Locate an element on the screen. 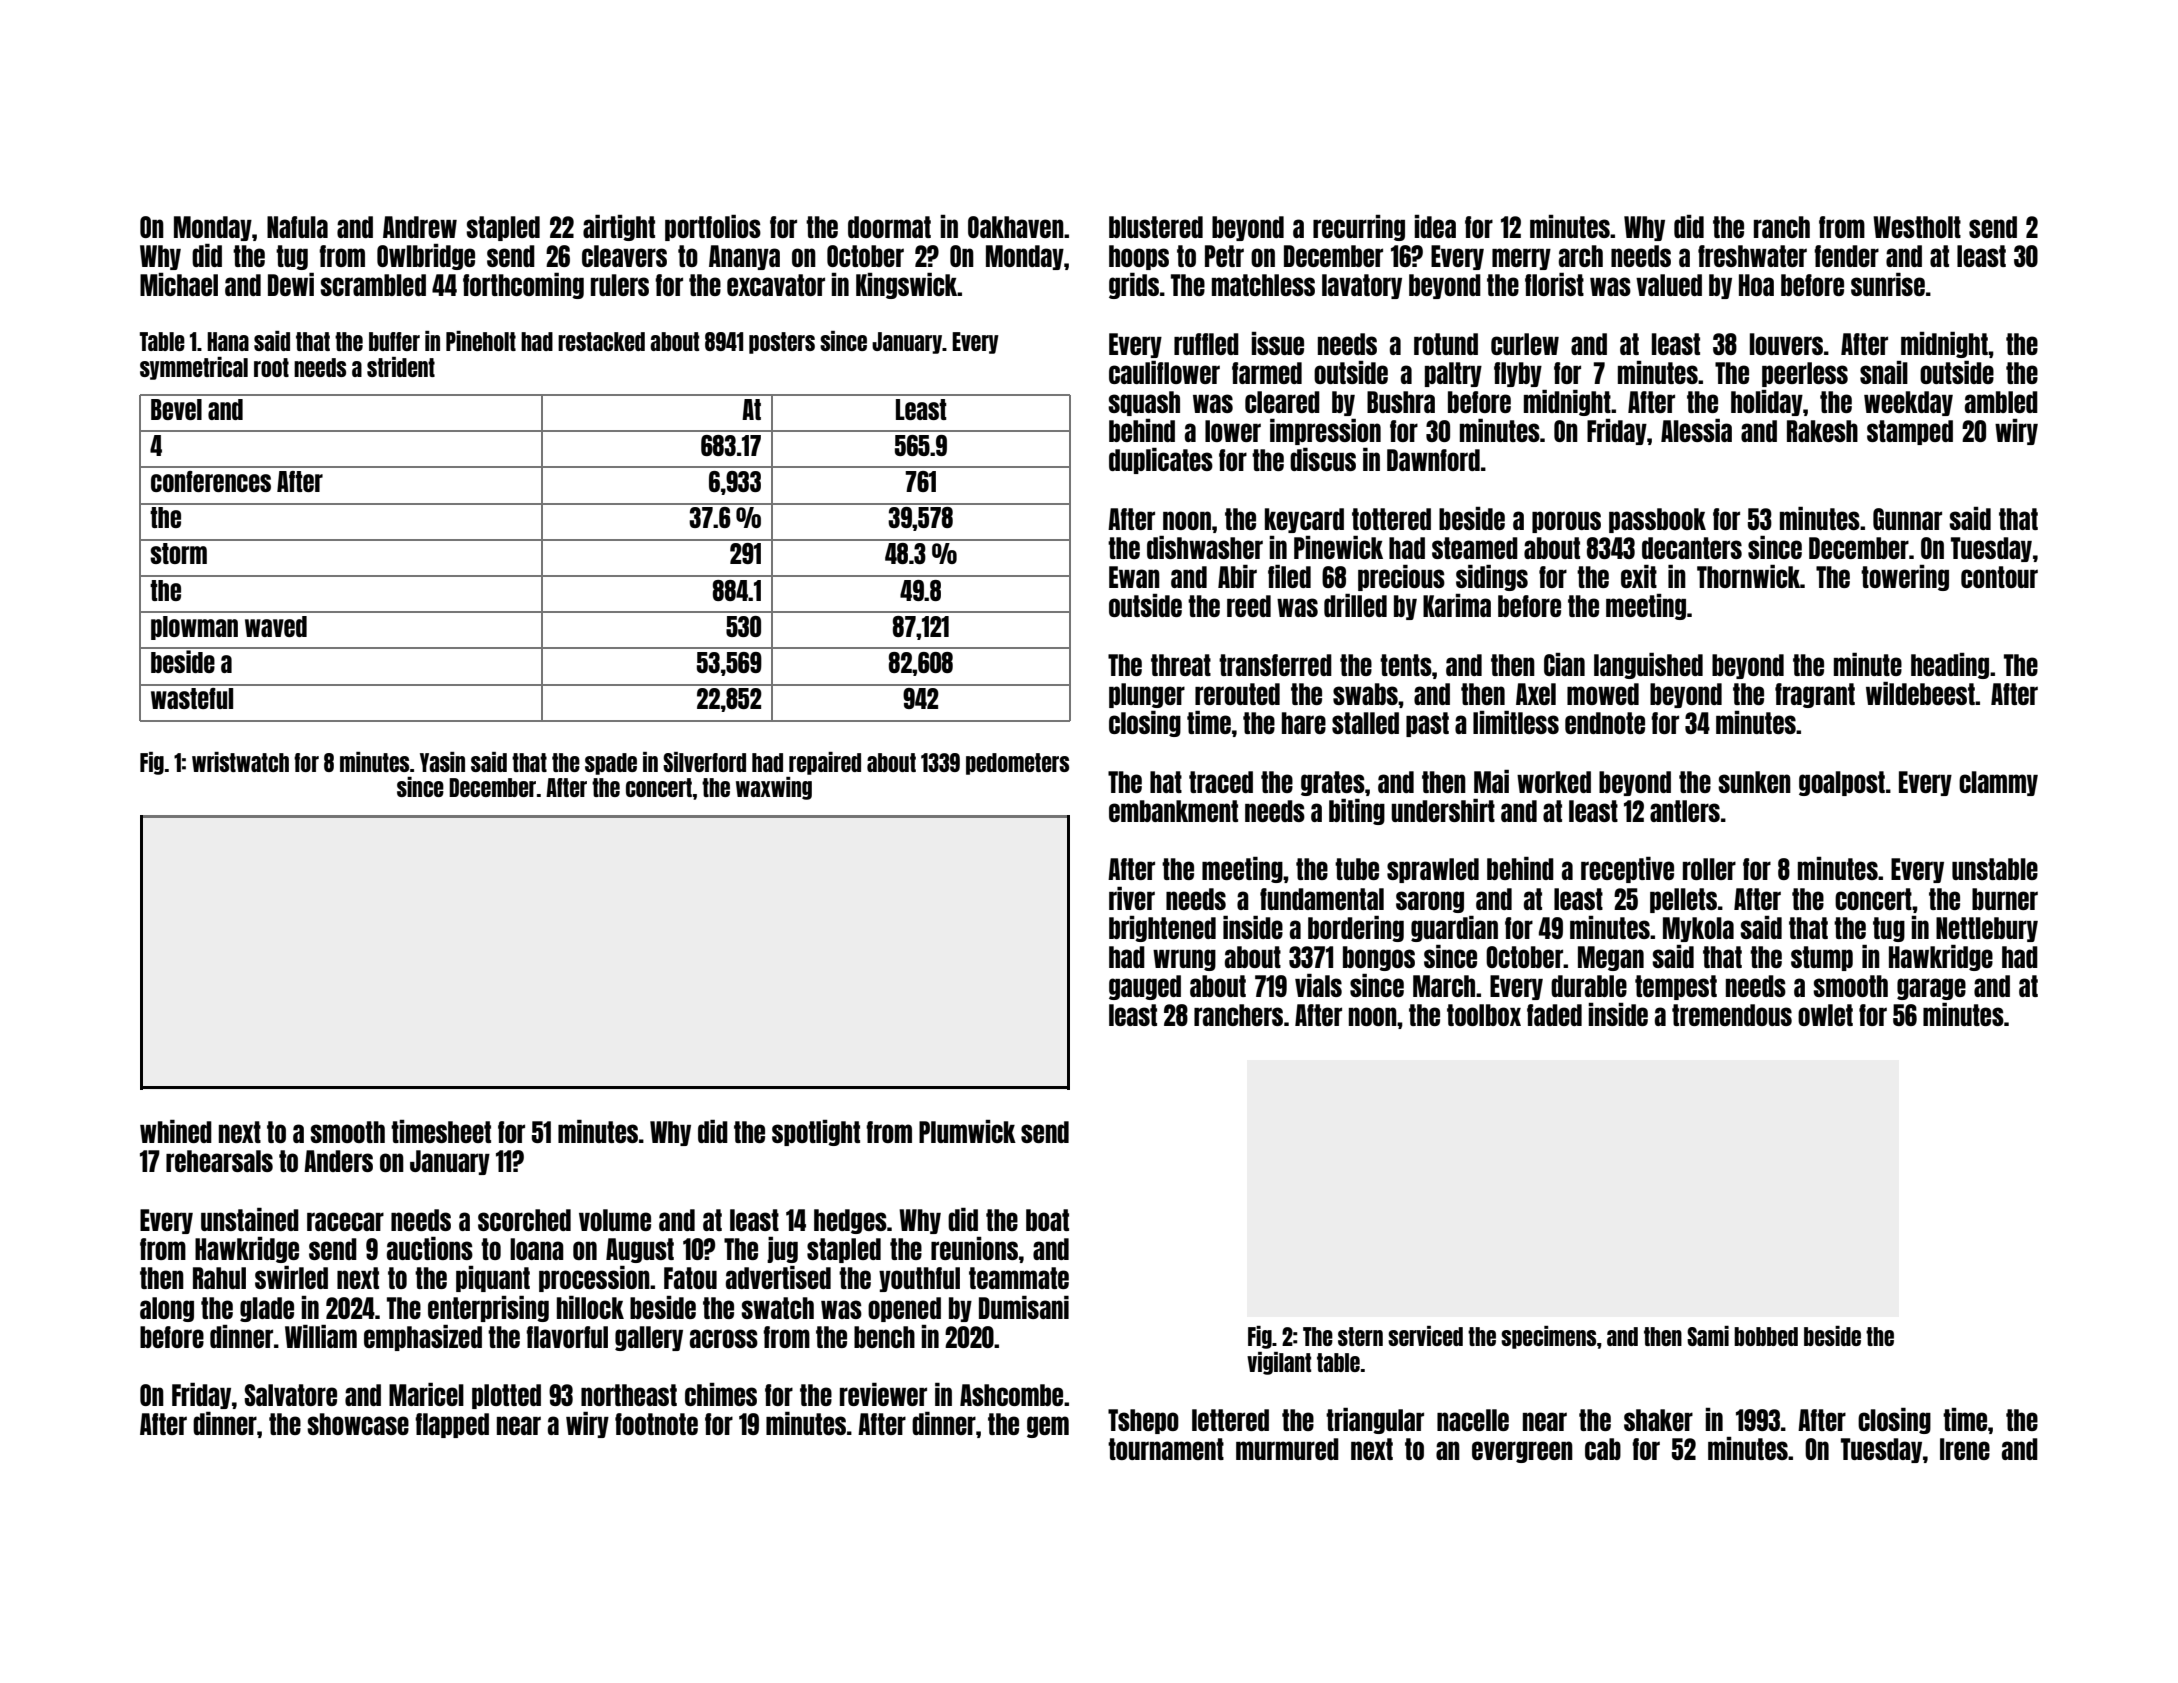  along is located at coordinates (167, 1309).
